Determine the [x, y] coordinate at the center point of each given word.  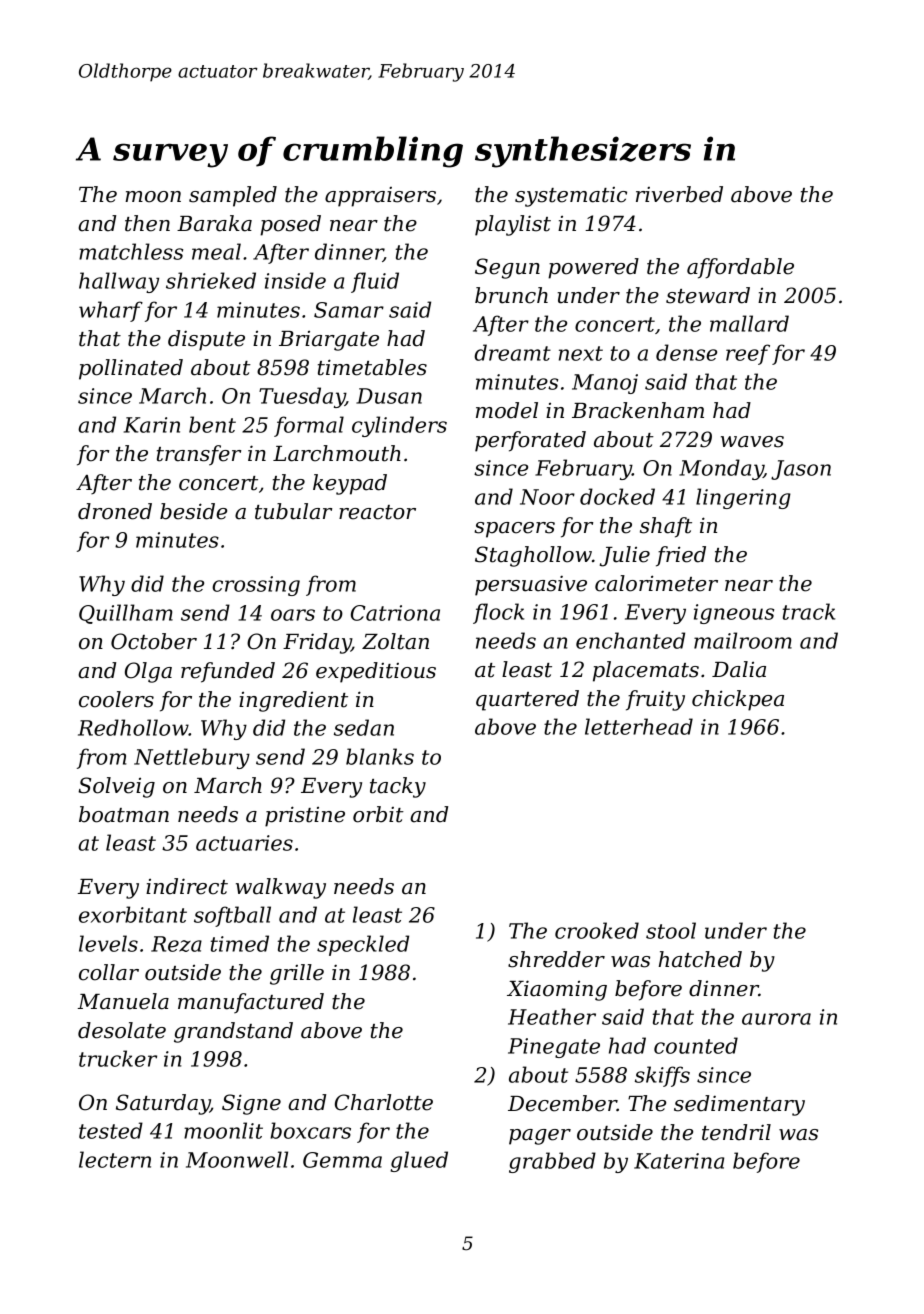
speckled [363, 945]
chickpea [738, 700]
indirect [187, 886]
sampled [233, 196]
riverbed [679, 194]
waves [752, 442]
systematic [571, 197]
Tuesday [302, 397]
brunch [511, 295]
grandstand [233, 1032]
